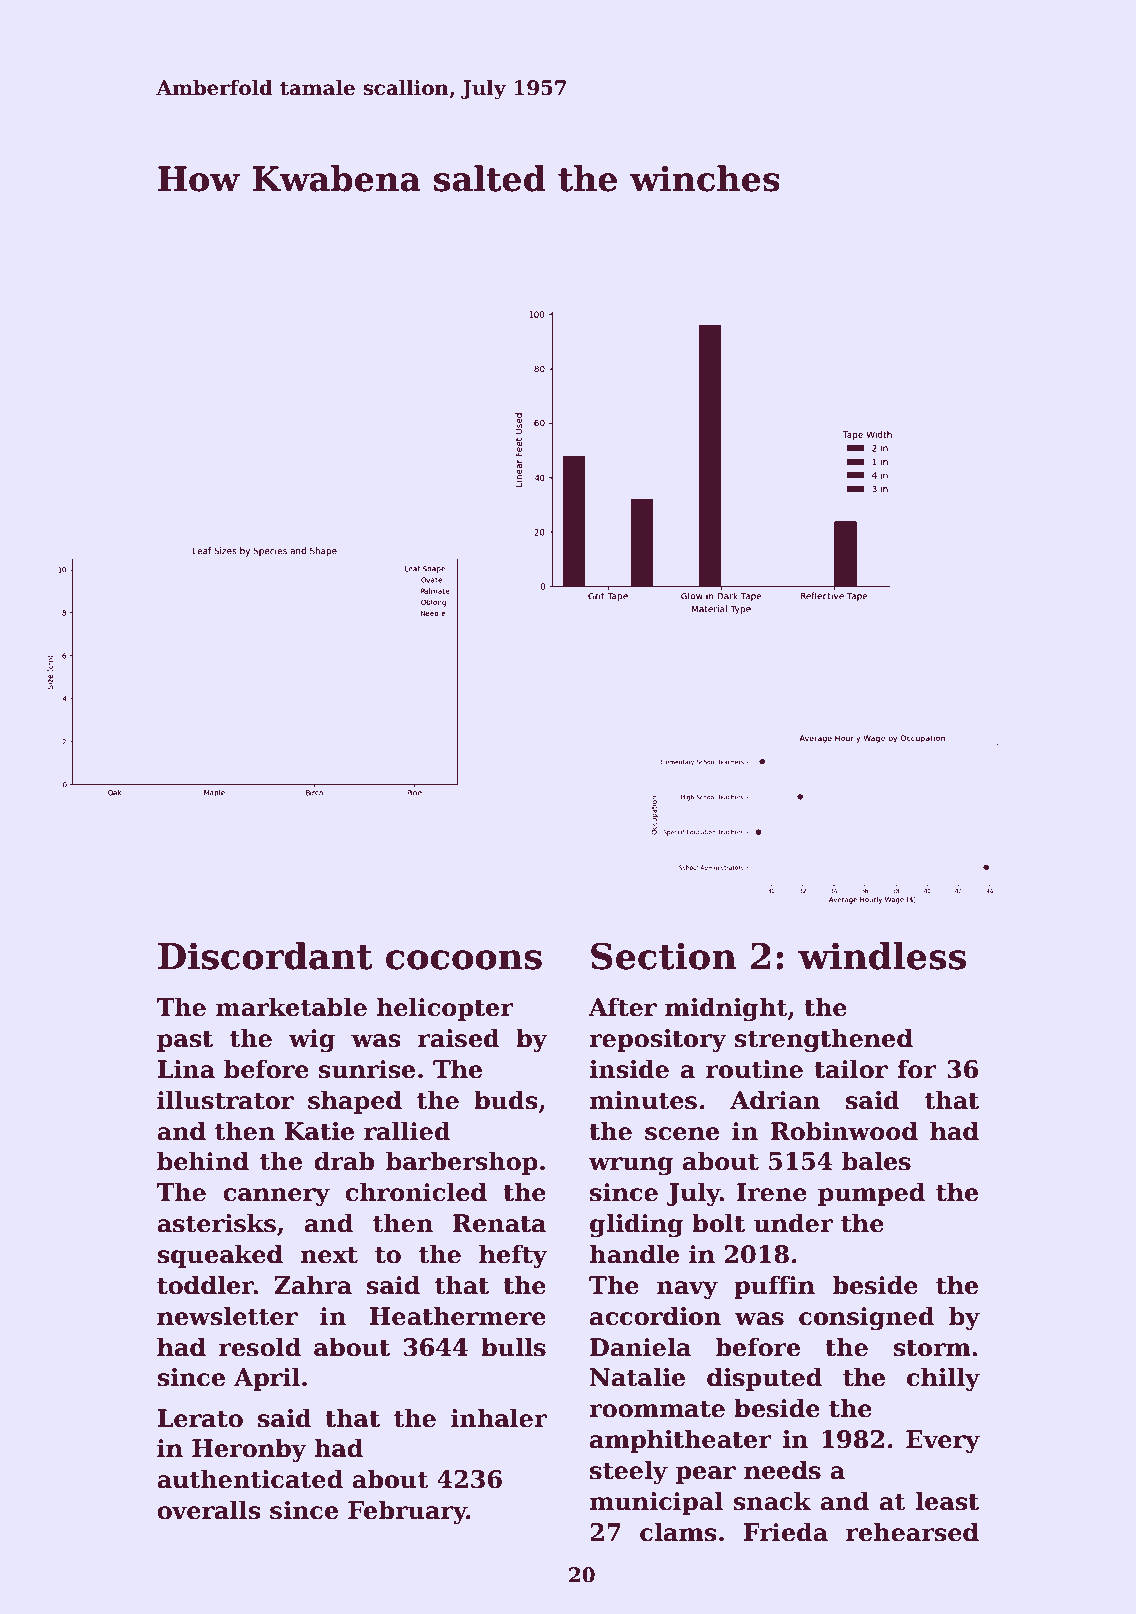 This image has width=1136, height=1614. What do you see at coordinates (203, 1161) in the image?
I see `behind` at bounding box center [203, 1161].
